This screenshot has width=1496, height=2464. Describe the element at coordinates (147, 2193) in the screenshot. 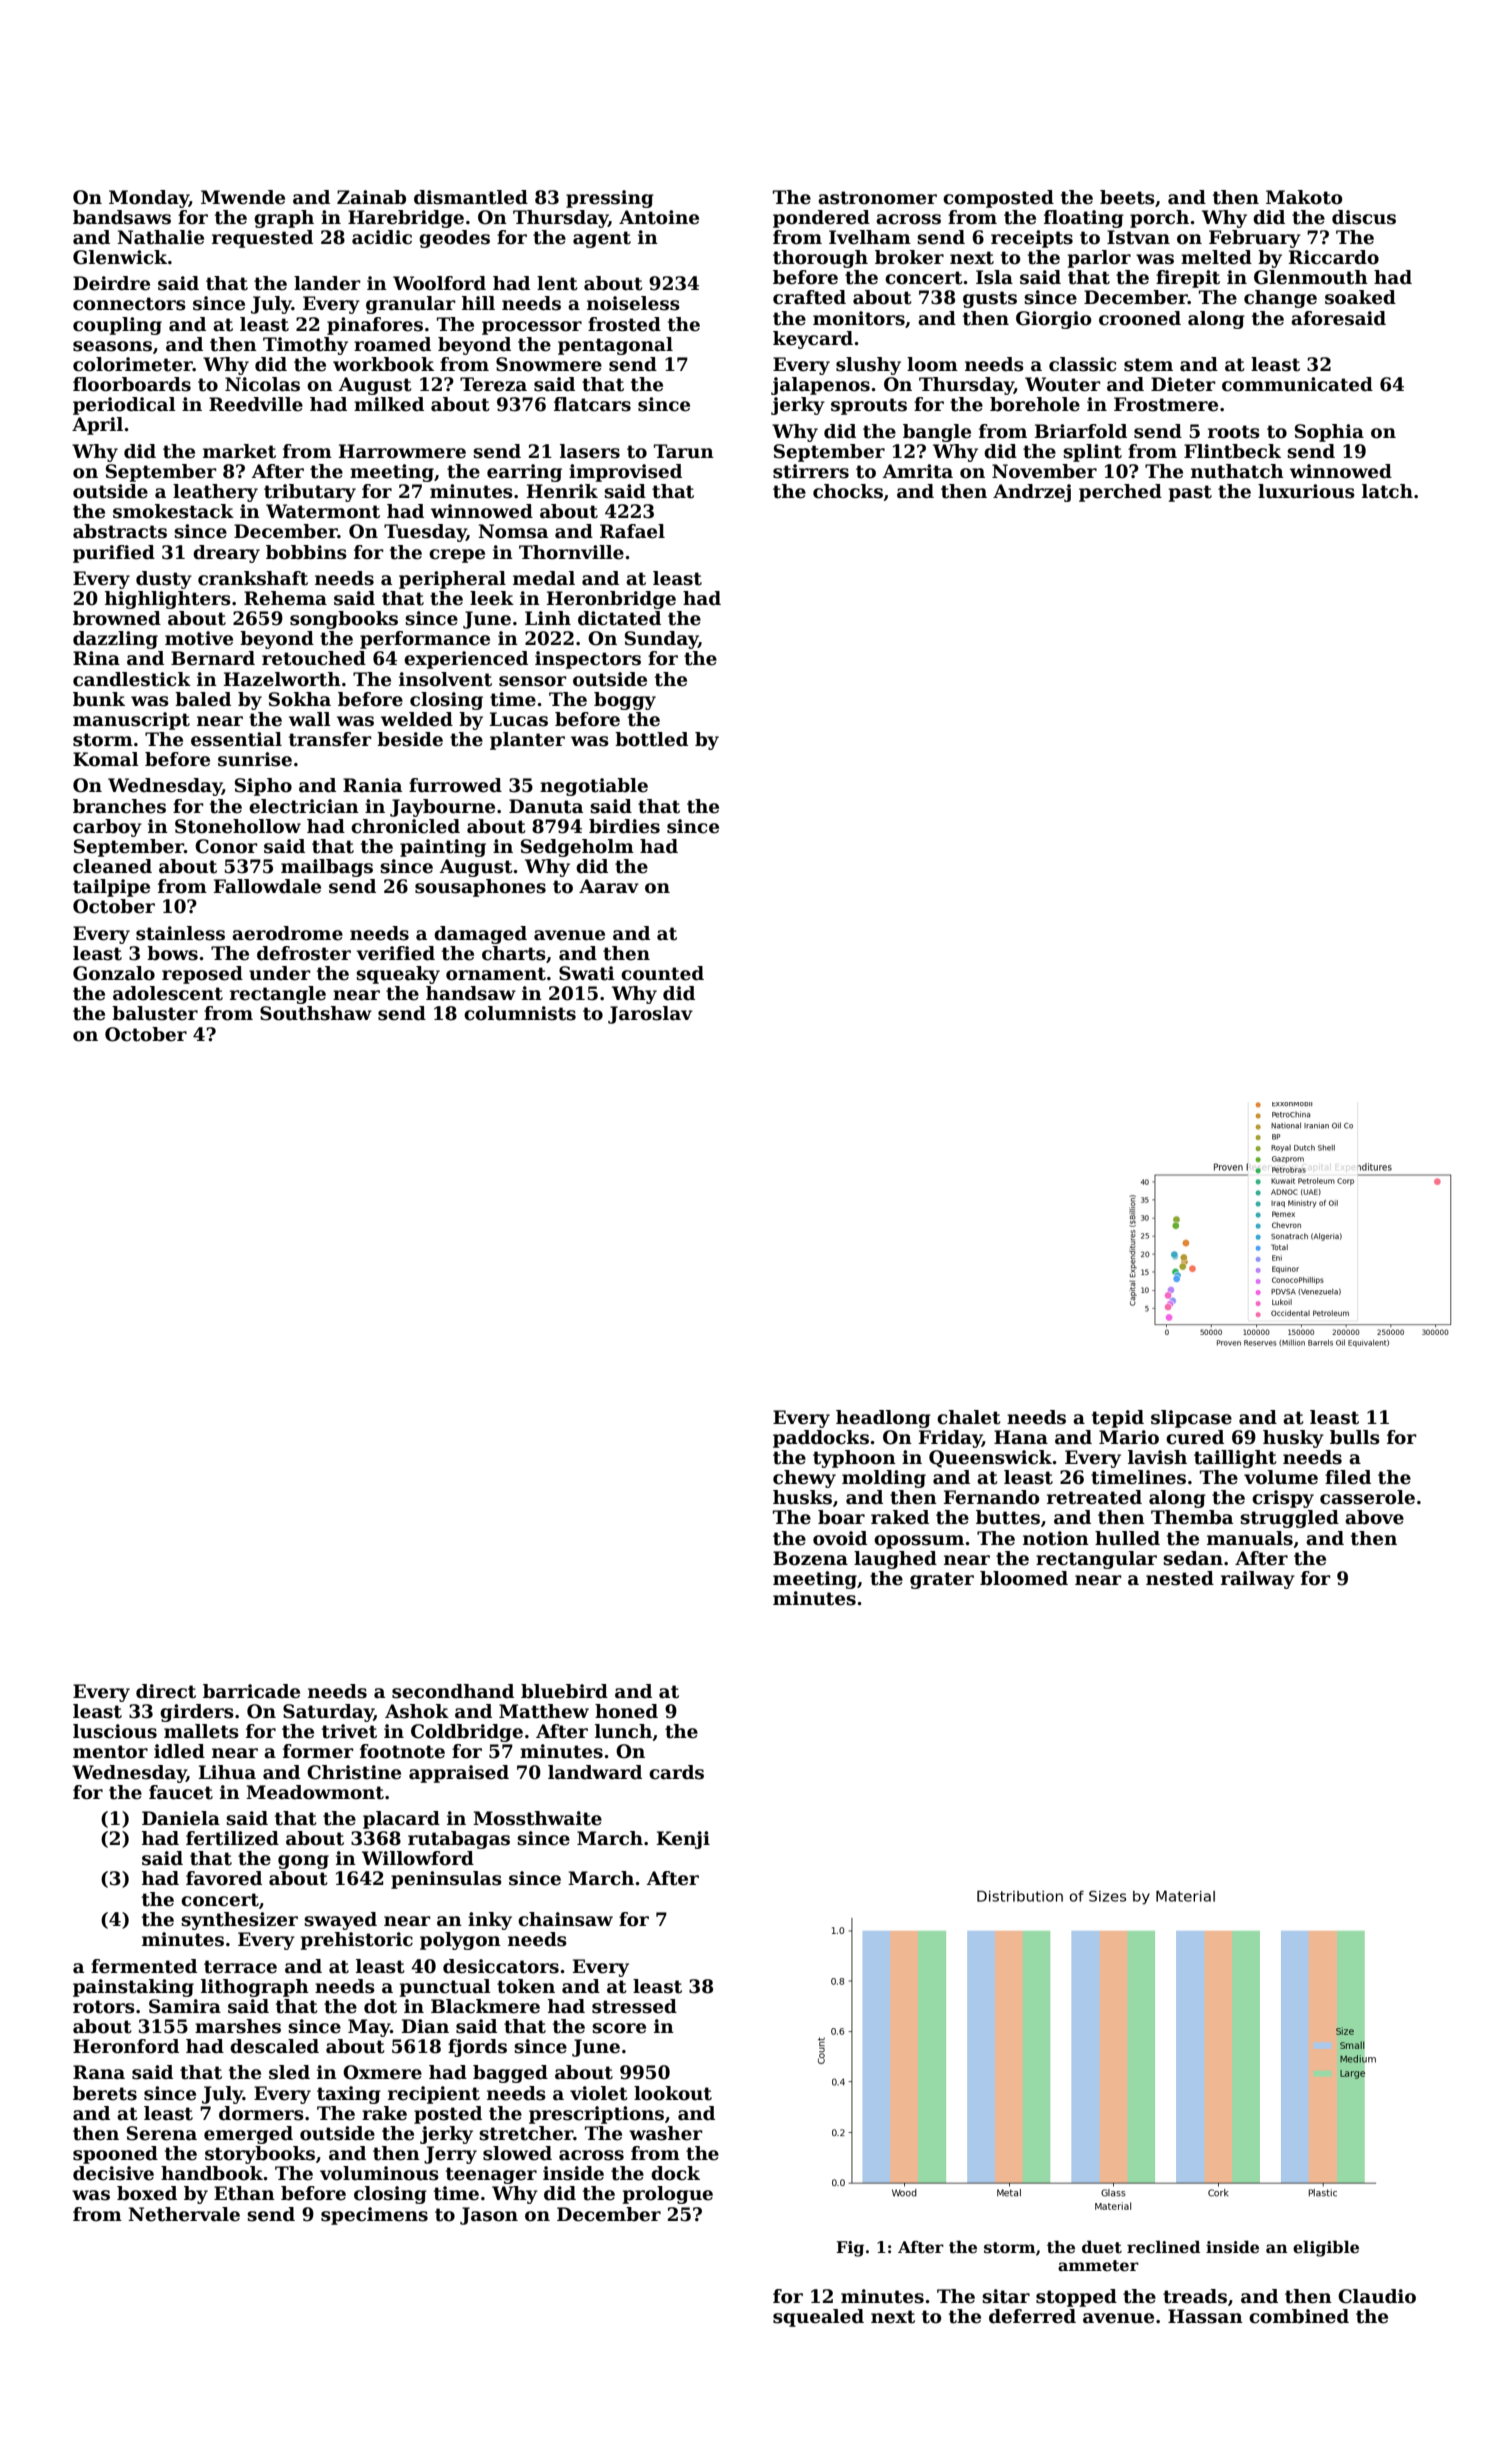

I see `boxed` at that location.
